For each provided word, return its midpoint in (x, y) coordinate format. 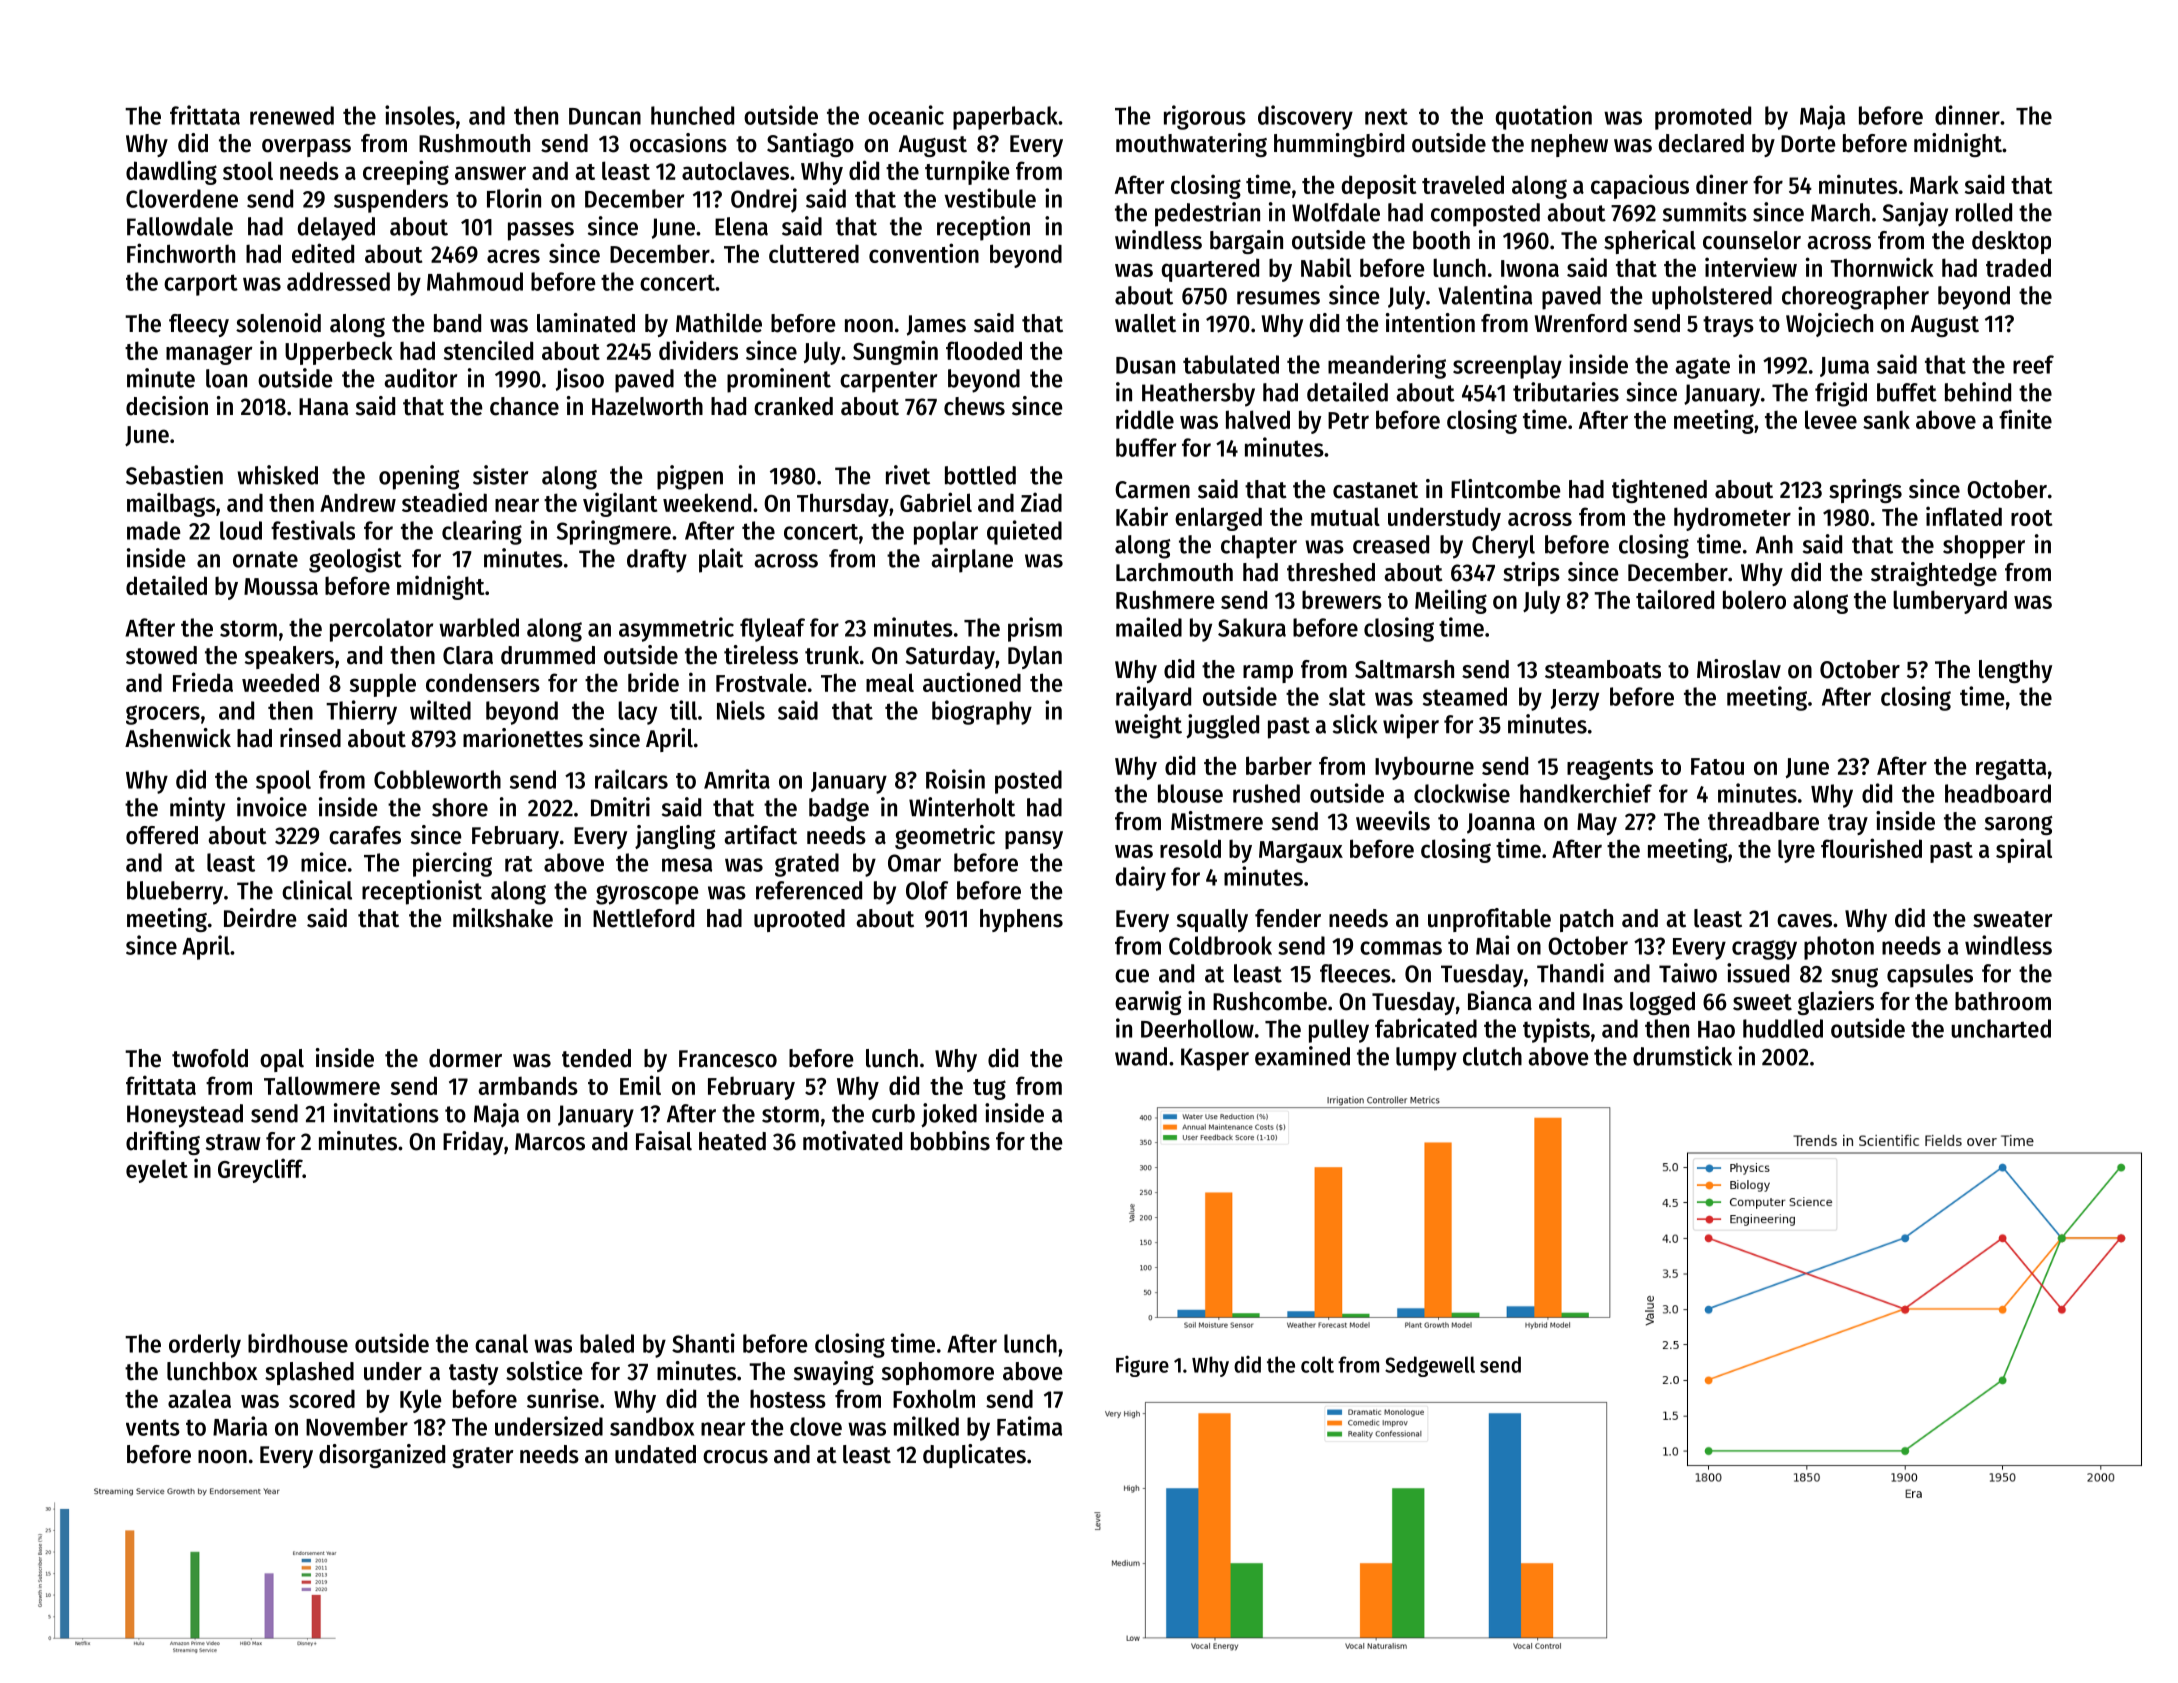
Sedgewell (1430, 1366)
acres (513, 256)
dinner (1967, 115)
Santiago (810, 145)
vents (153, 1427)
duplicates (974, 1456)
